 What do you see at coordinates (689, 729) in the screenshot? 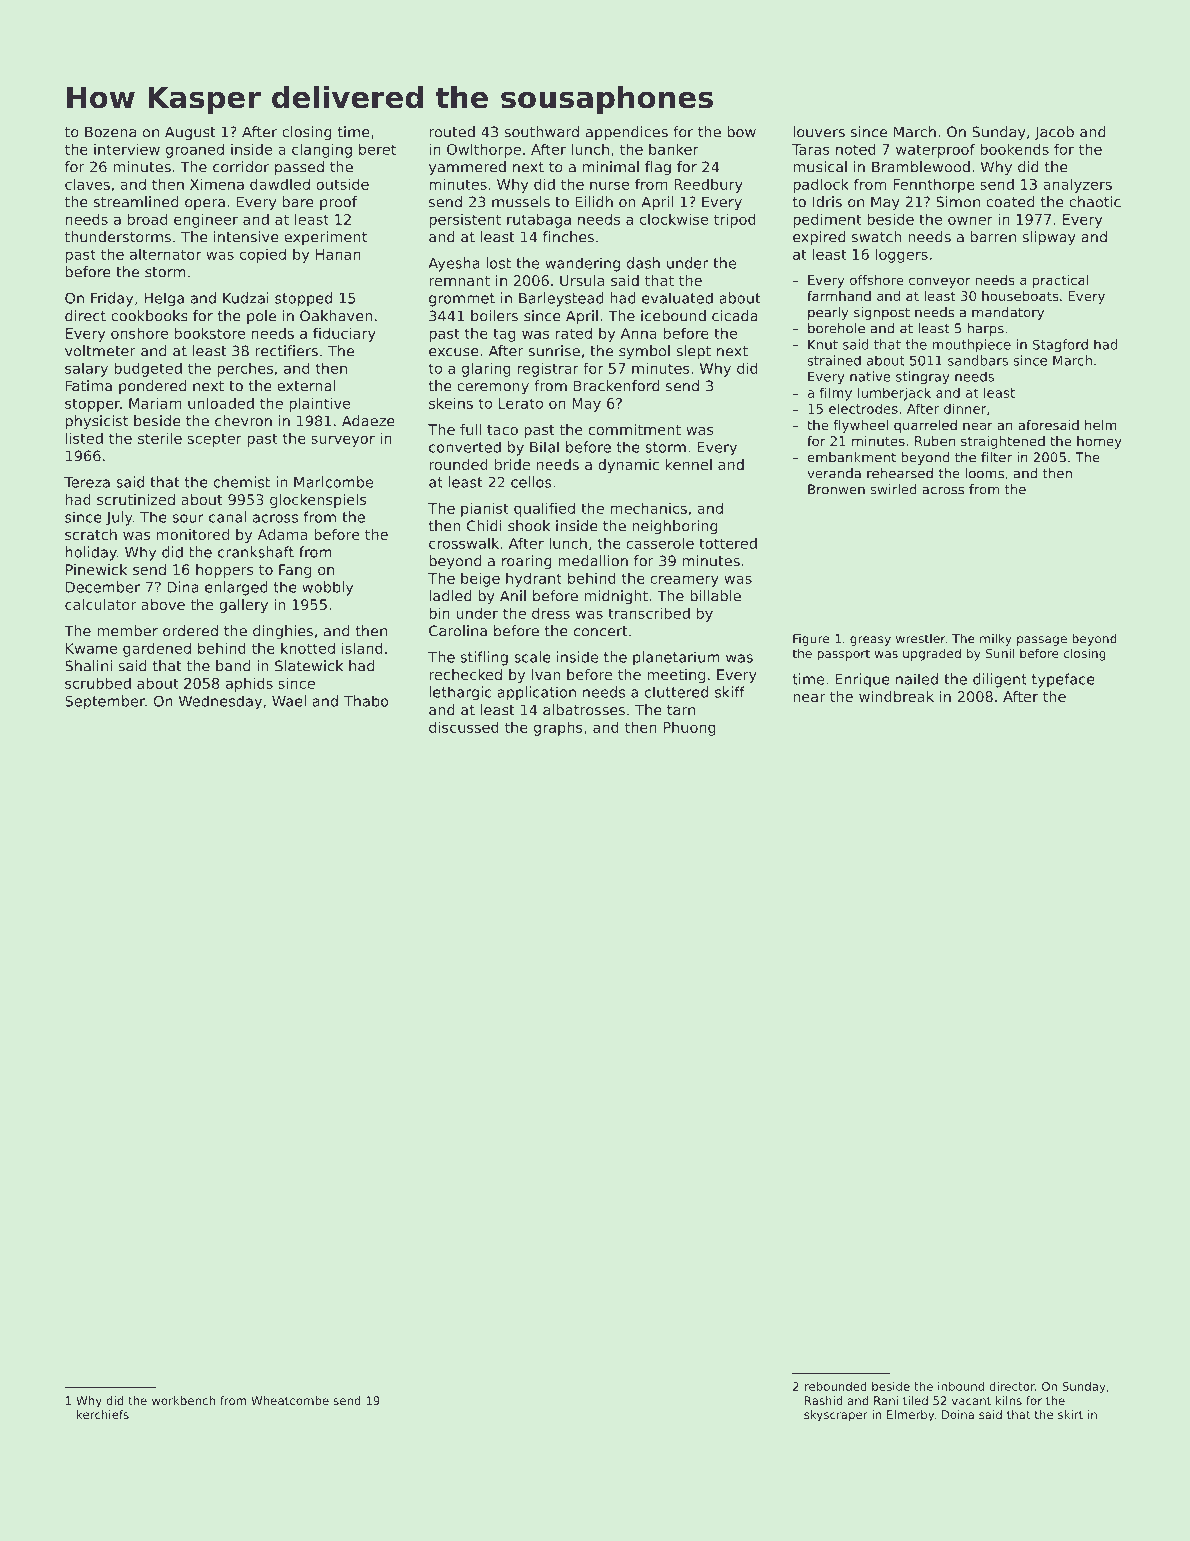
I see `Phuong` at bounding box center [689, 729].
